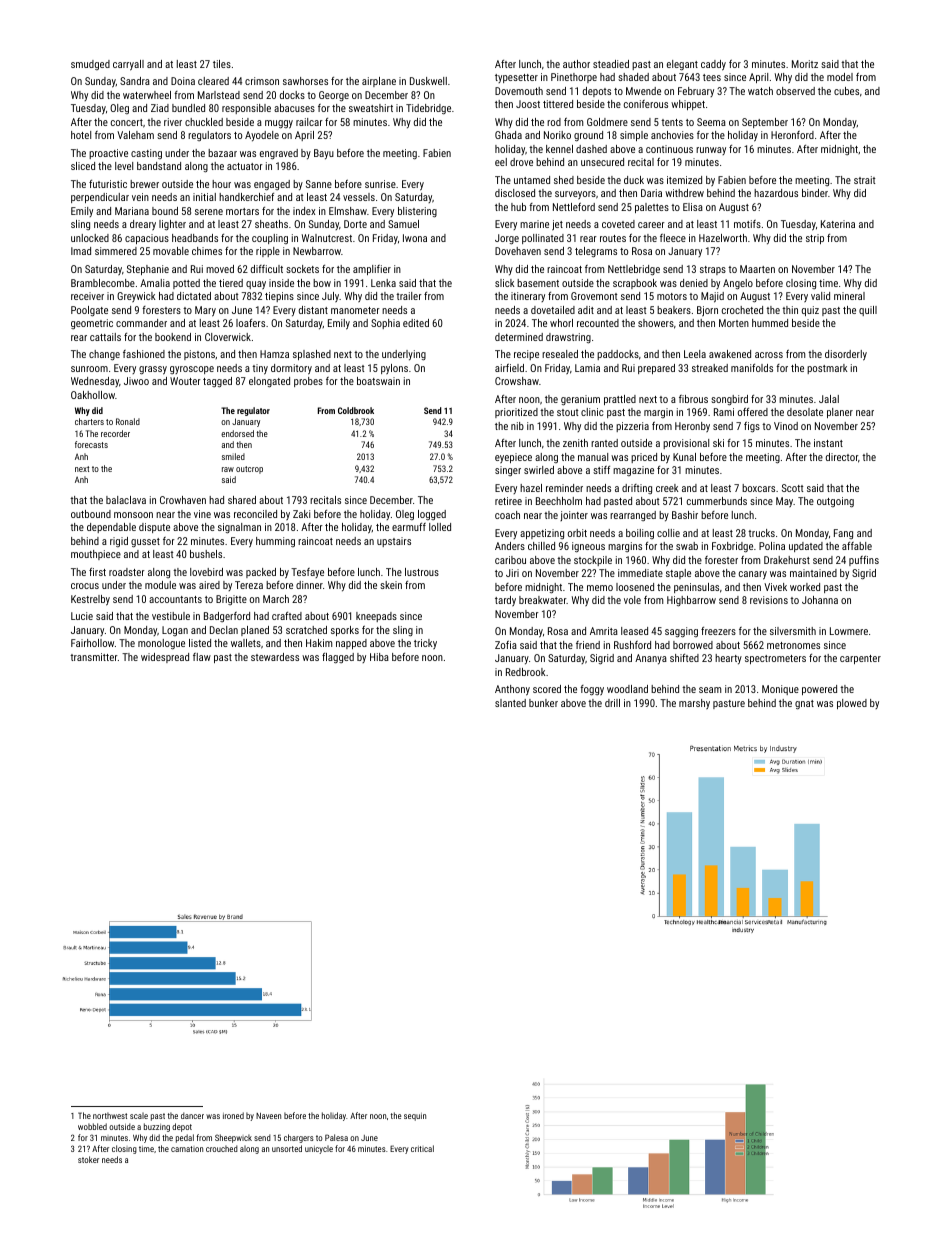 The height and width of the page is (1233, 952). What do you see at coordinates (336, 1137) in the page?
I see `Palesa` at bounding box center [336, 1137].
